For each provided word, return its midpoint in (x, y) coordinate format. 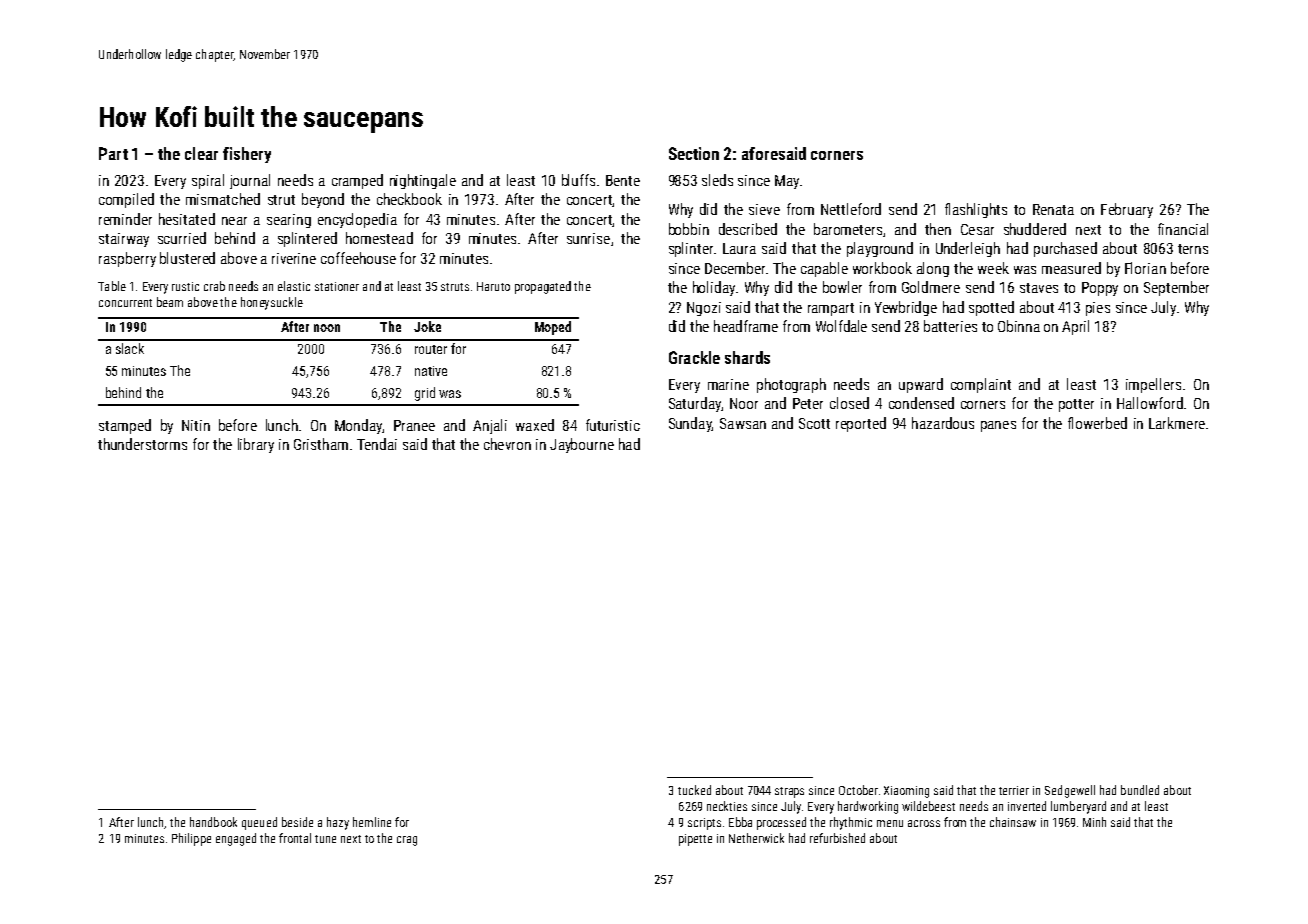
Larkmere (1177, 423)
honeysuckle (272, 303)
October (858, 790)
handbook (213, 822)
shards (747, 357)
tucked (694, 790)
